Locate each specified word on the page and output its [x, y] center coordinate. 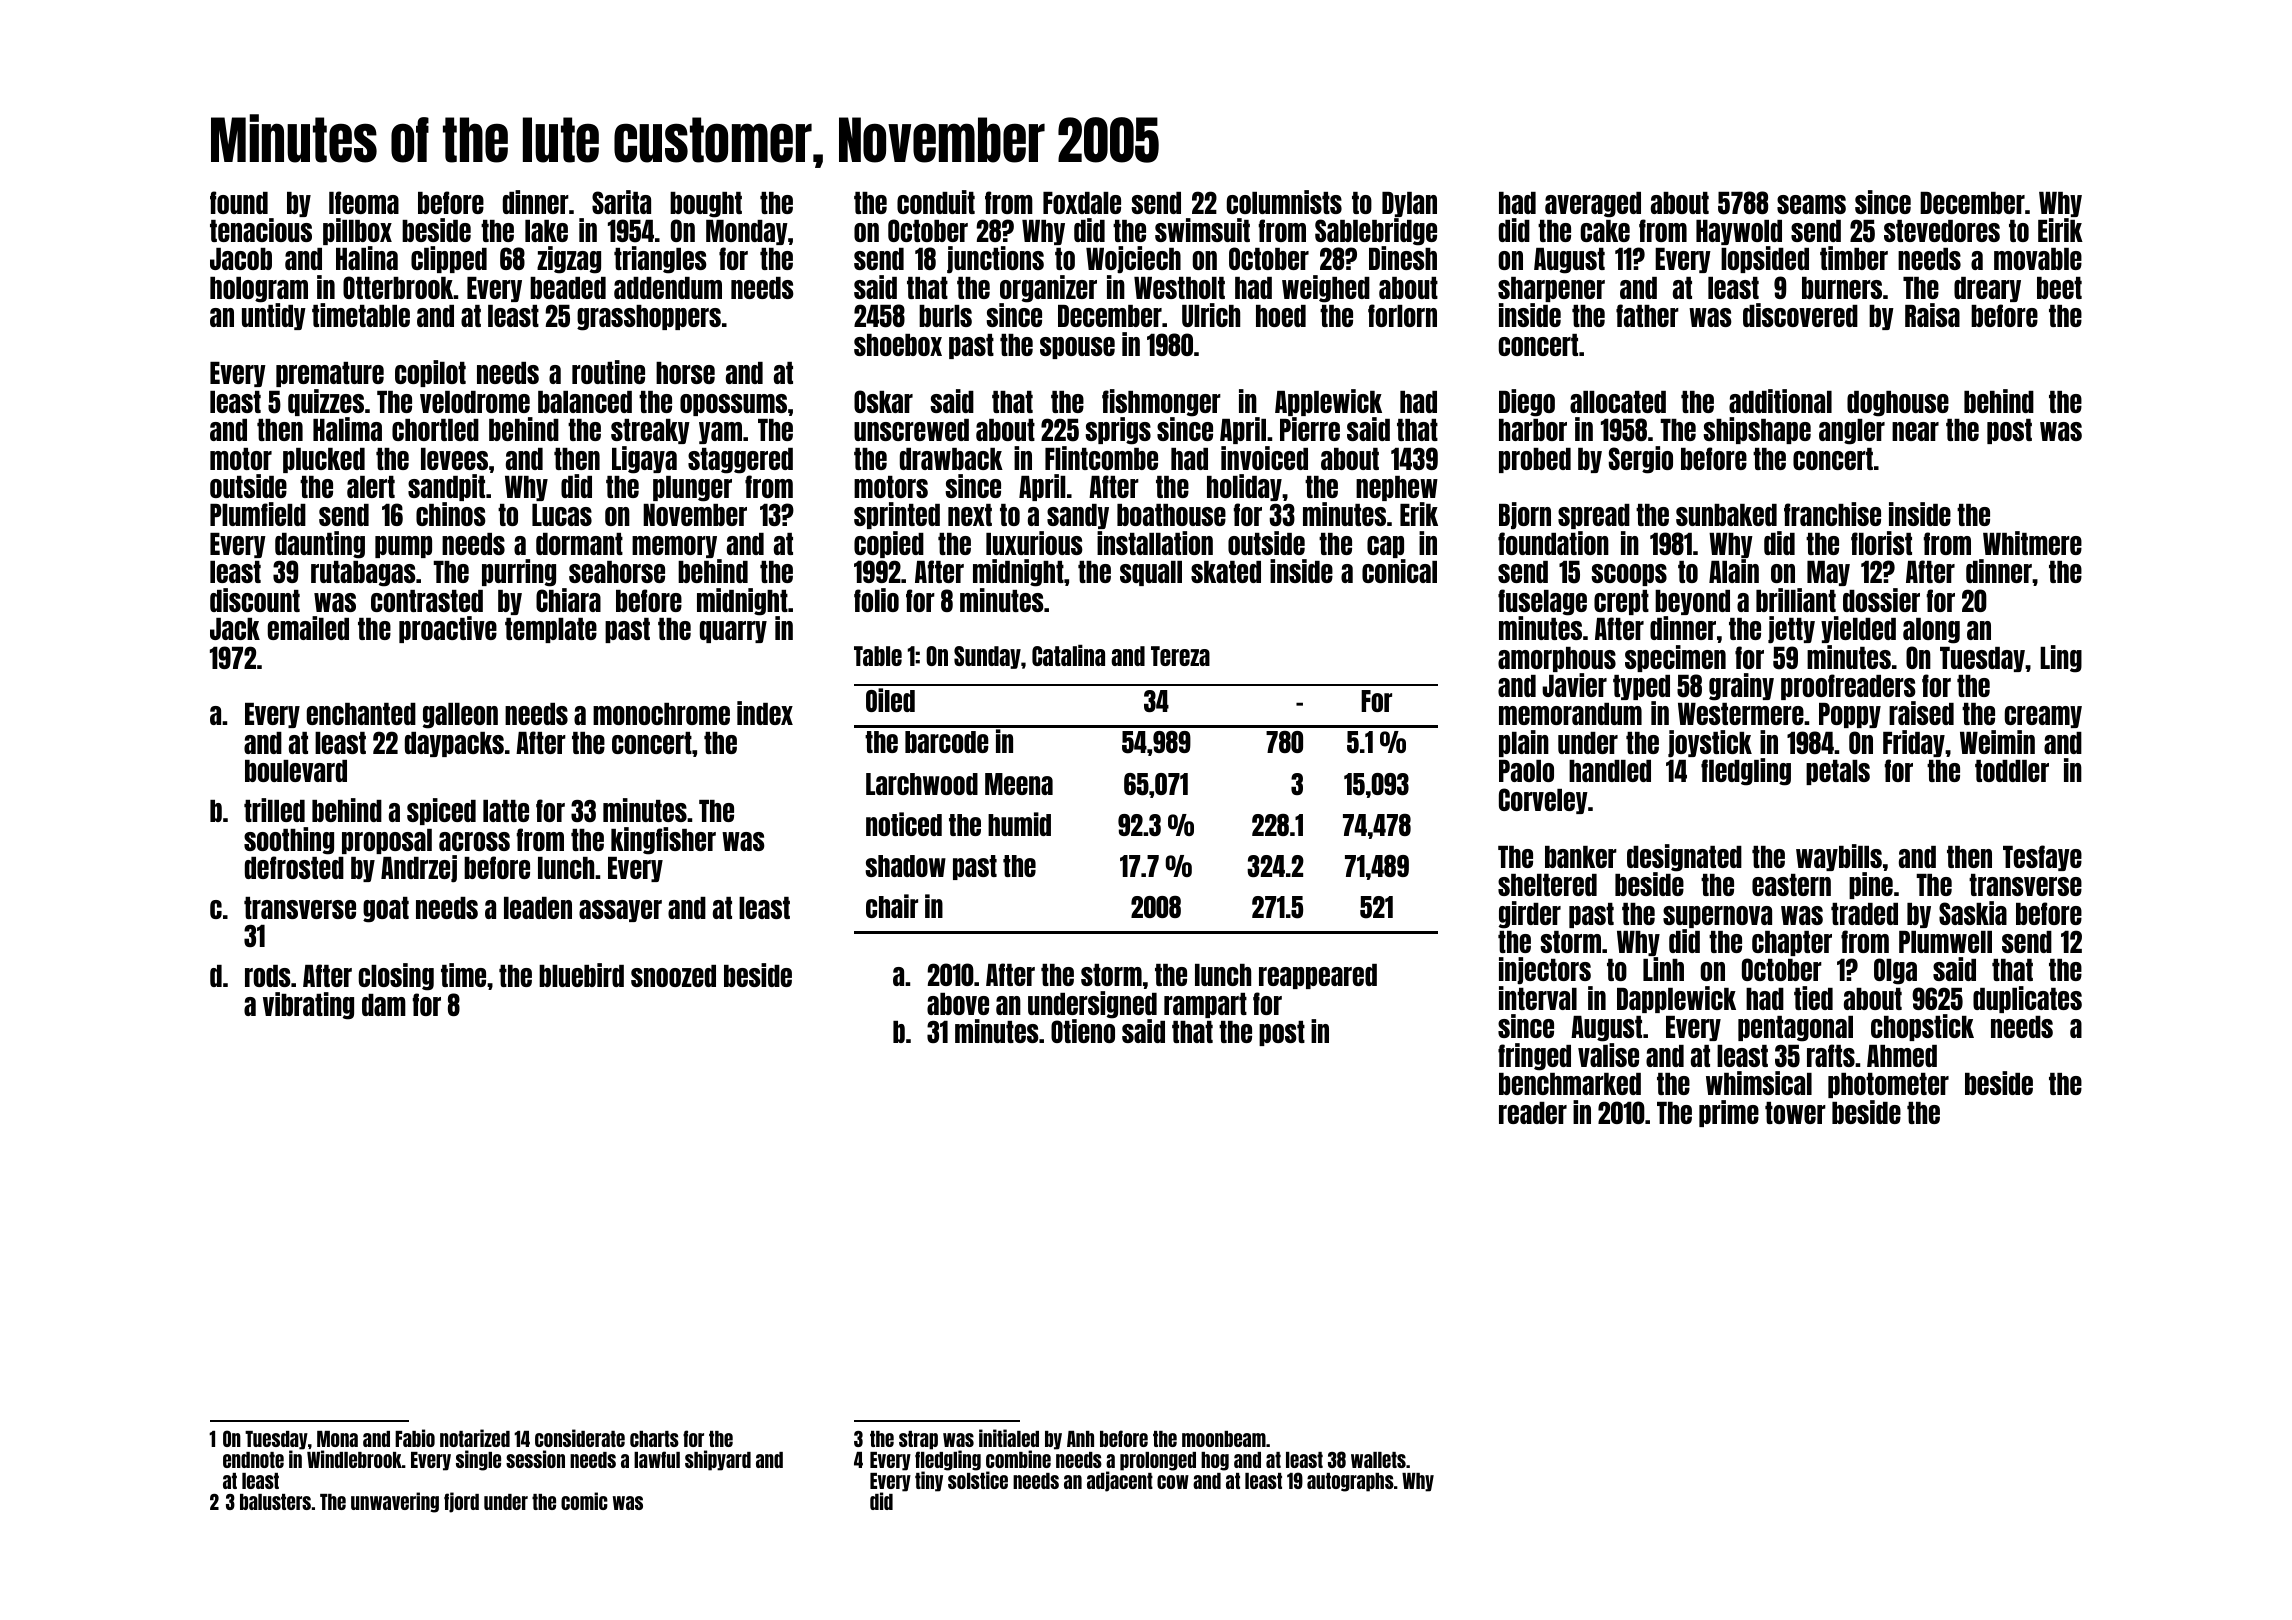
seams [1811, 204]
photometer [1888, 1085]
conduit [936, 202]
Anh [1080, 1439]
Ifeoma [364, 202]
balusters [275, 1502]
